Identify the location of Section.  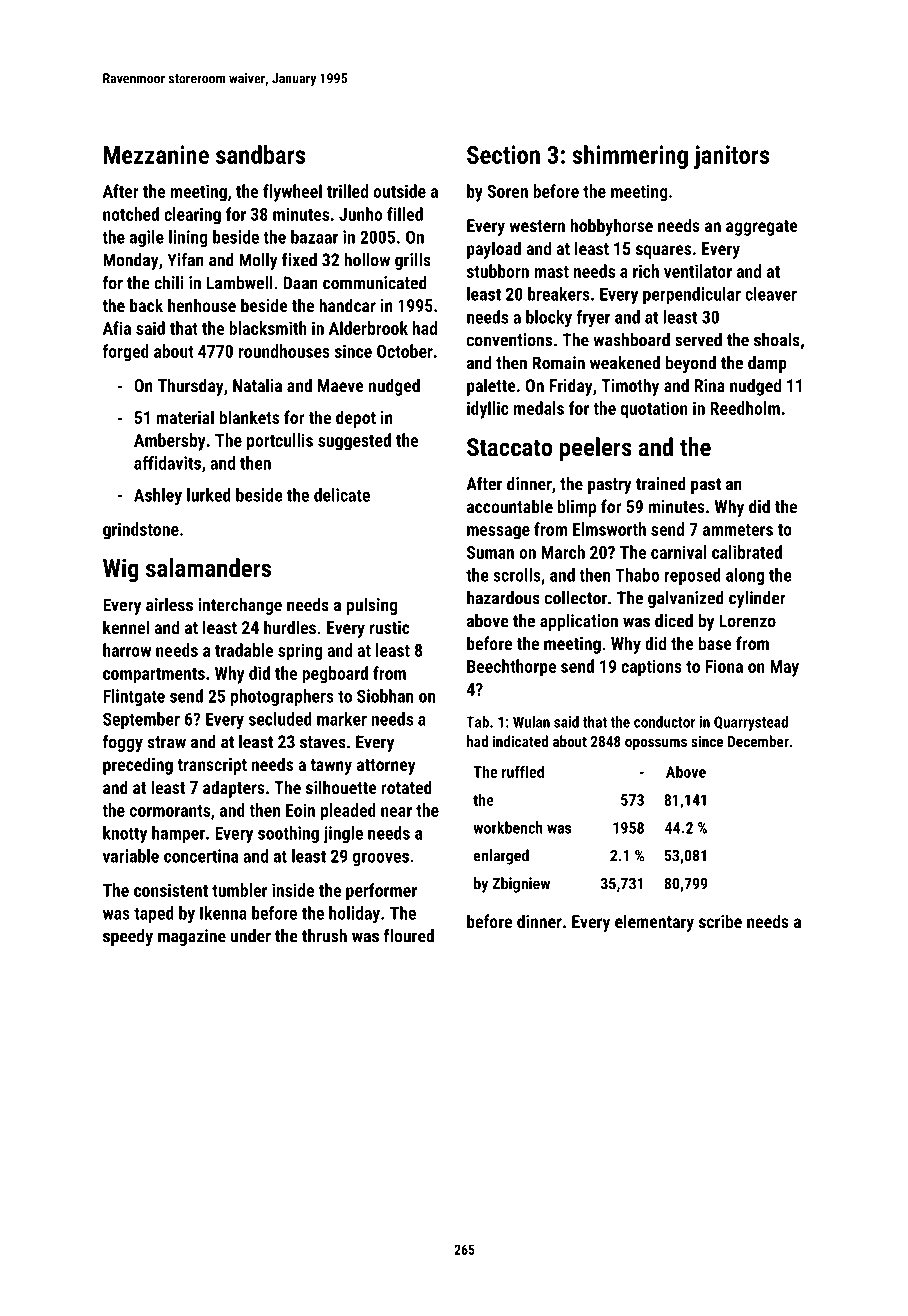
(503, 154).
